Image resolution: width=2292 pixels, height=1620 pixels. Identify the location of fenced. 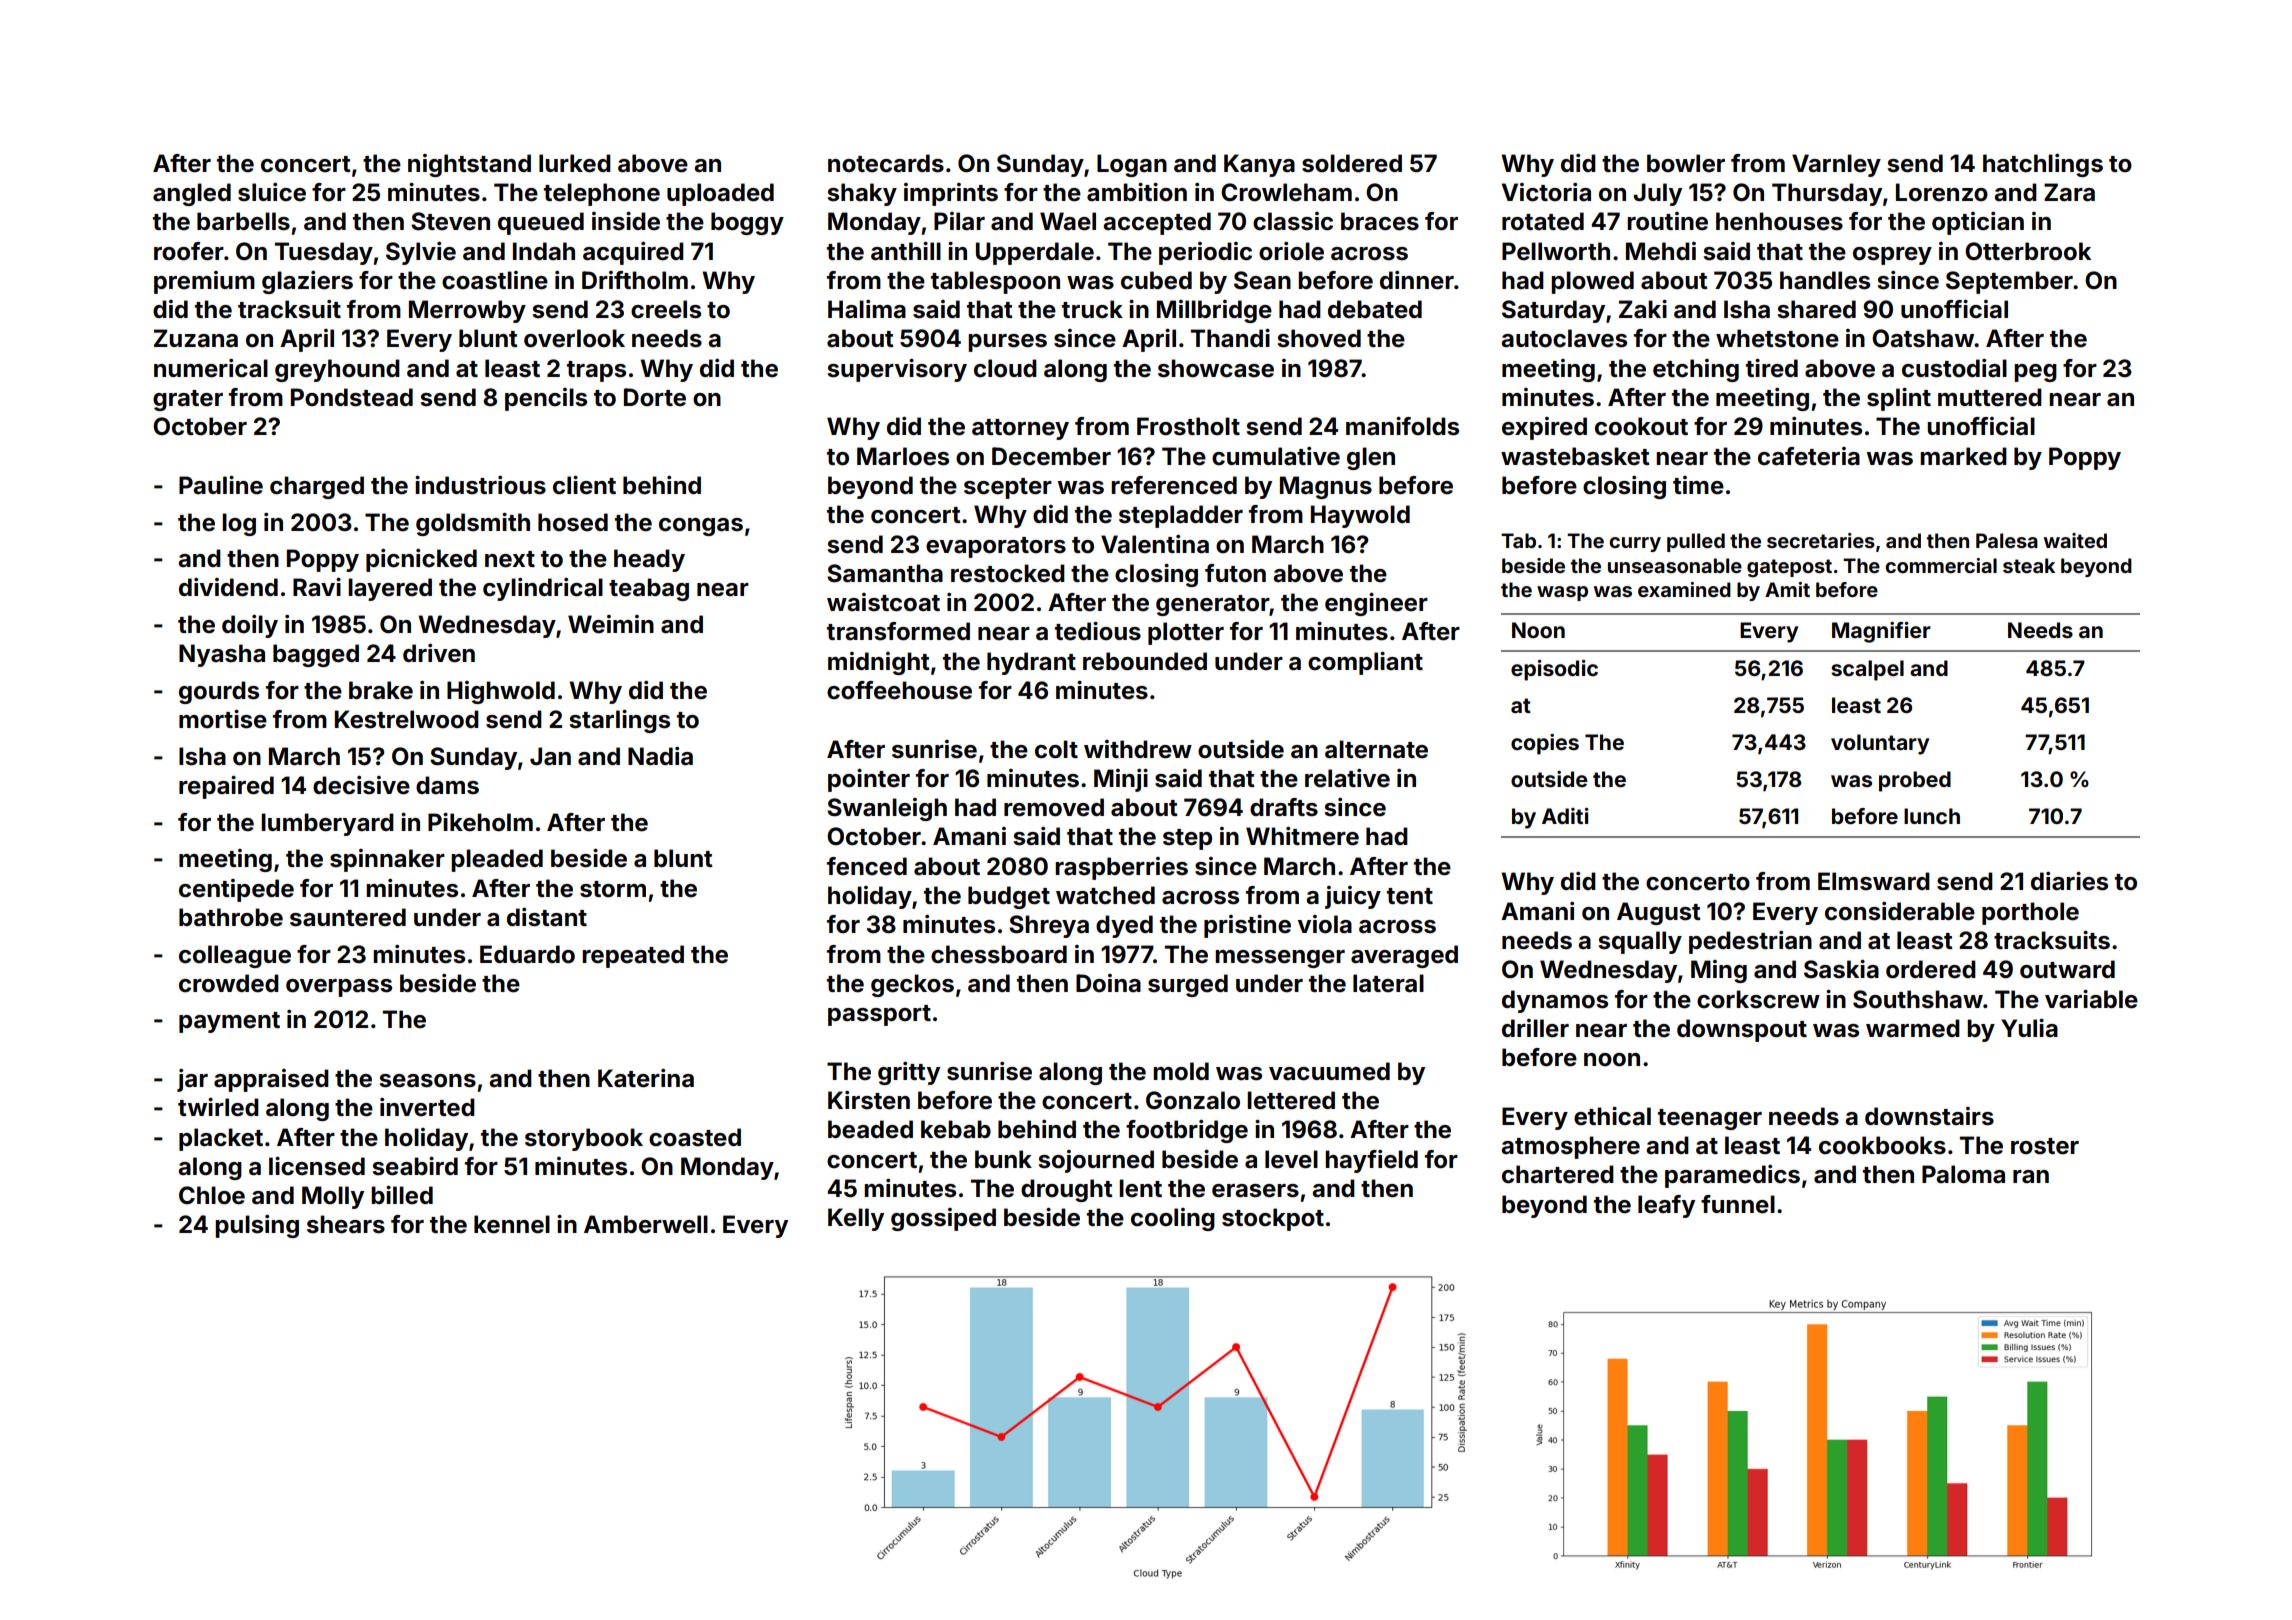
(867, 866).
